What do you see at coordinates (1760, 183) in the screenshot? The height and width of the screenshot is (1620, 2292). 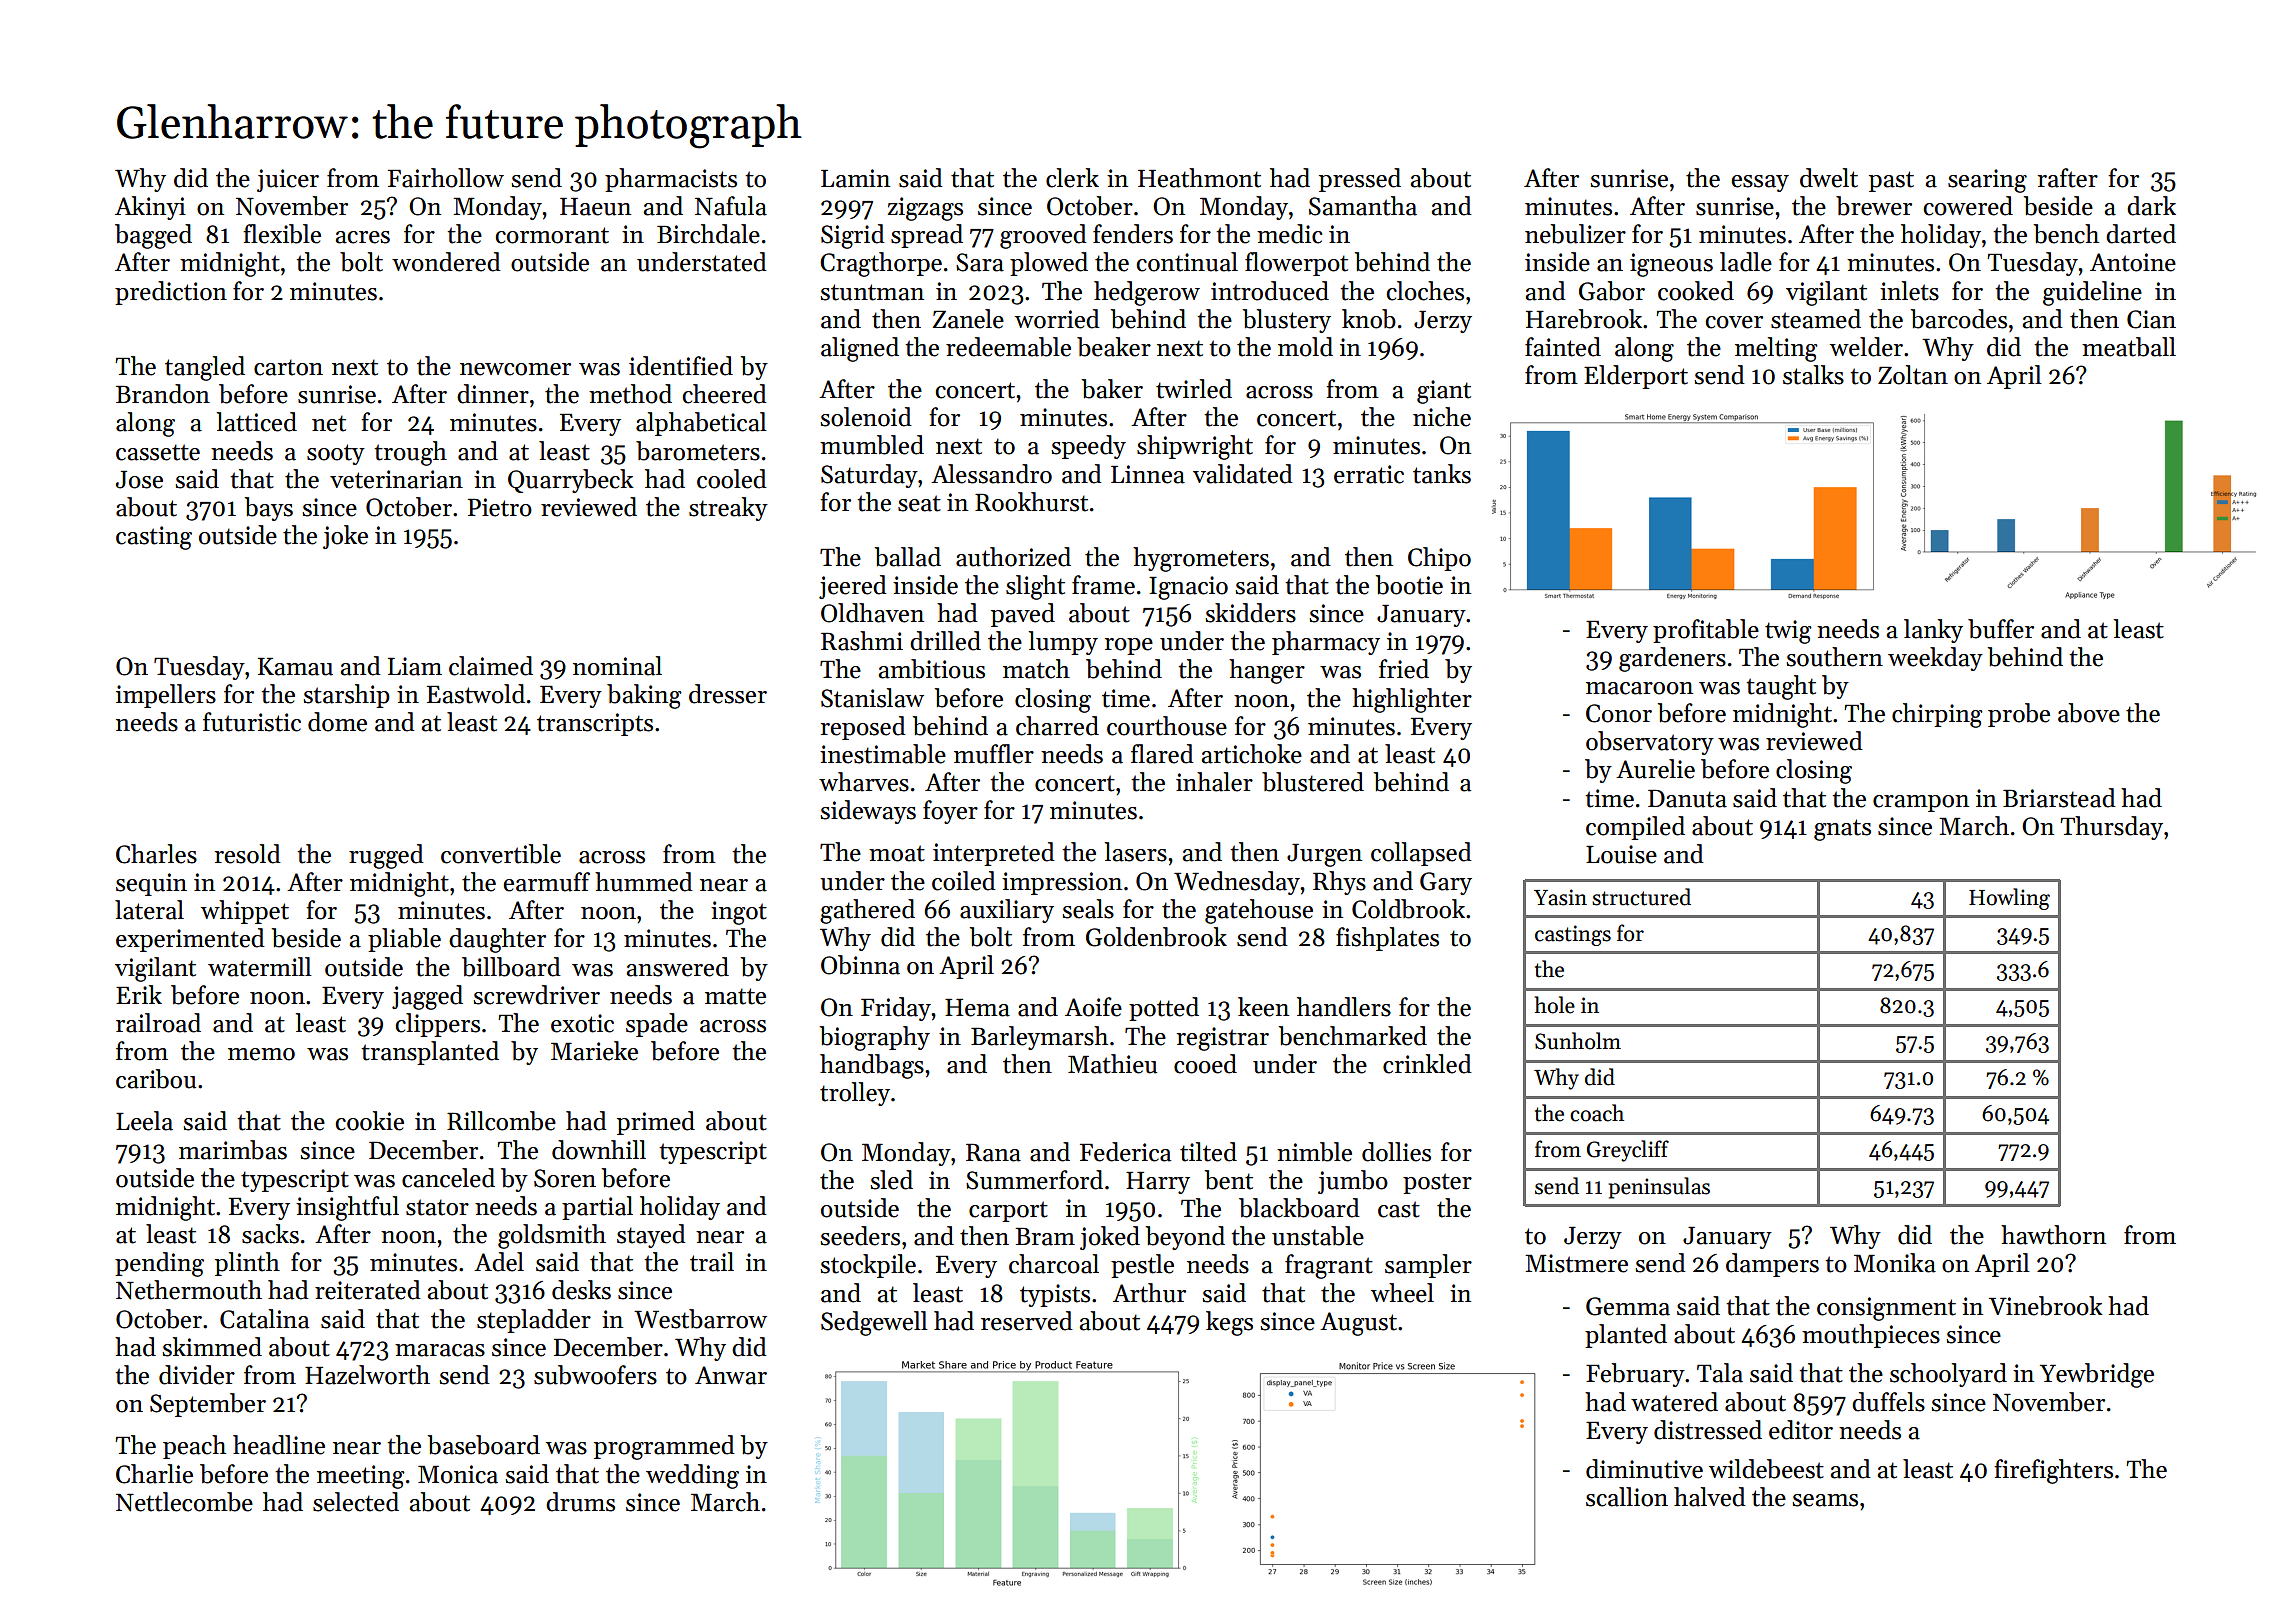 I see `essay` at bounding box center [1760, 183].
